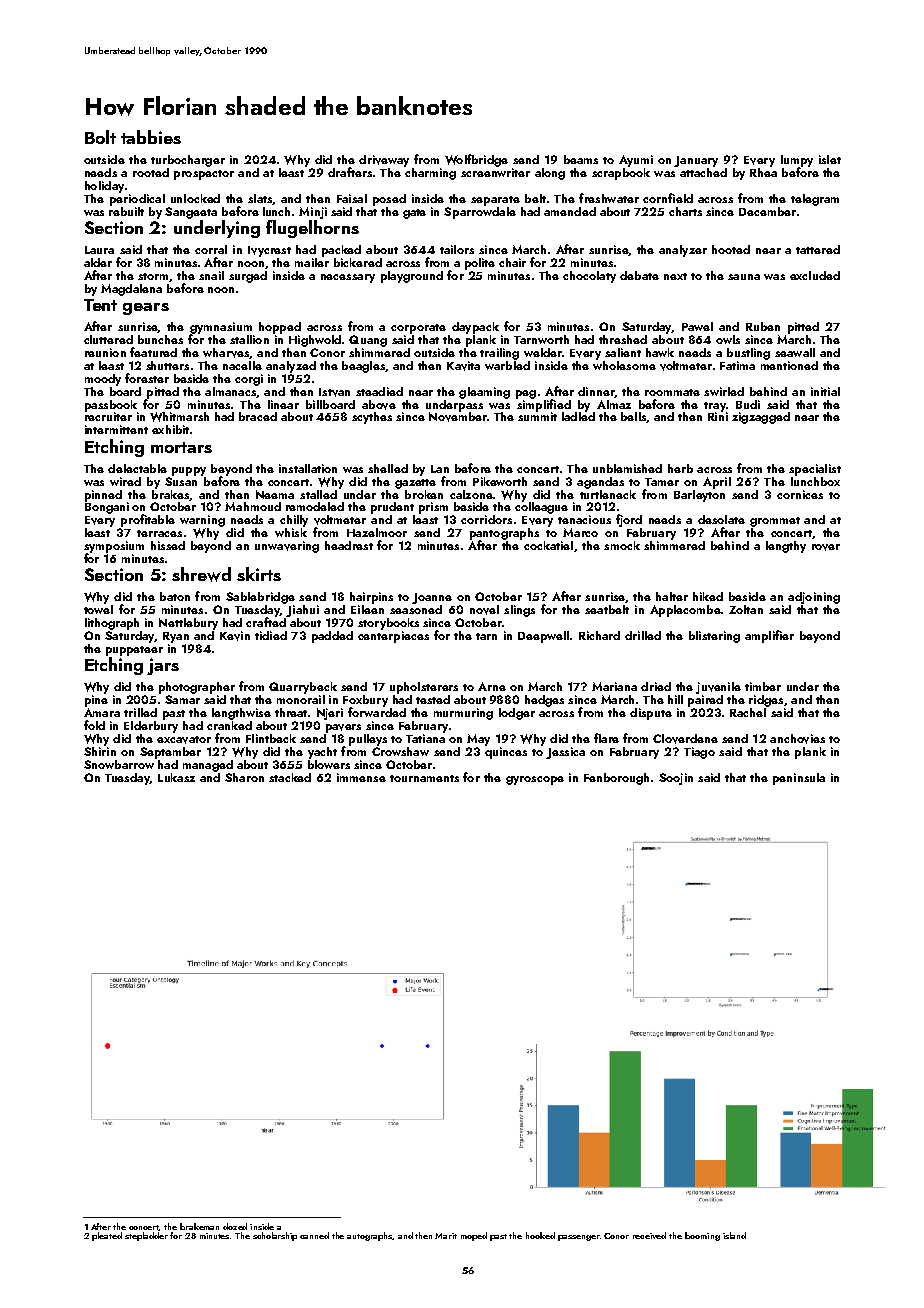 This page has height=1308, width=924. What do you see at coordinates (176, 777) in the page?
I see `Lukasz` at bounding box center [176, 777].
